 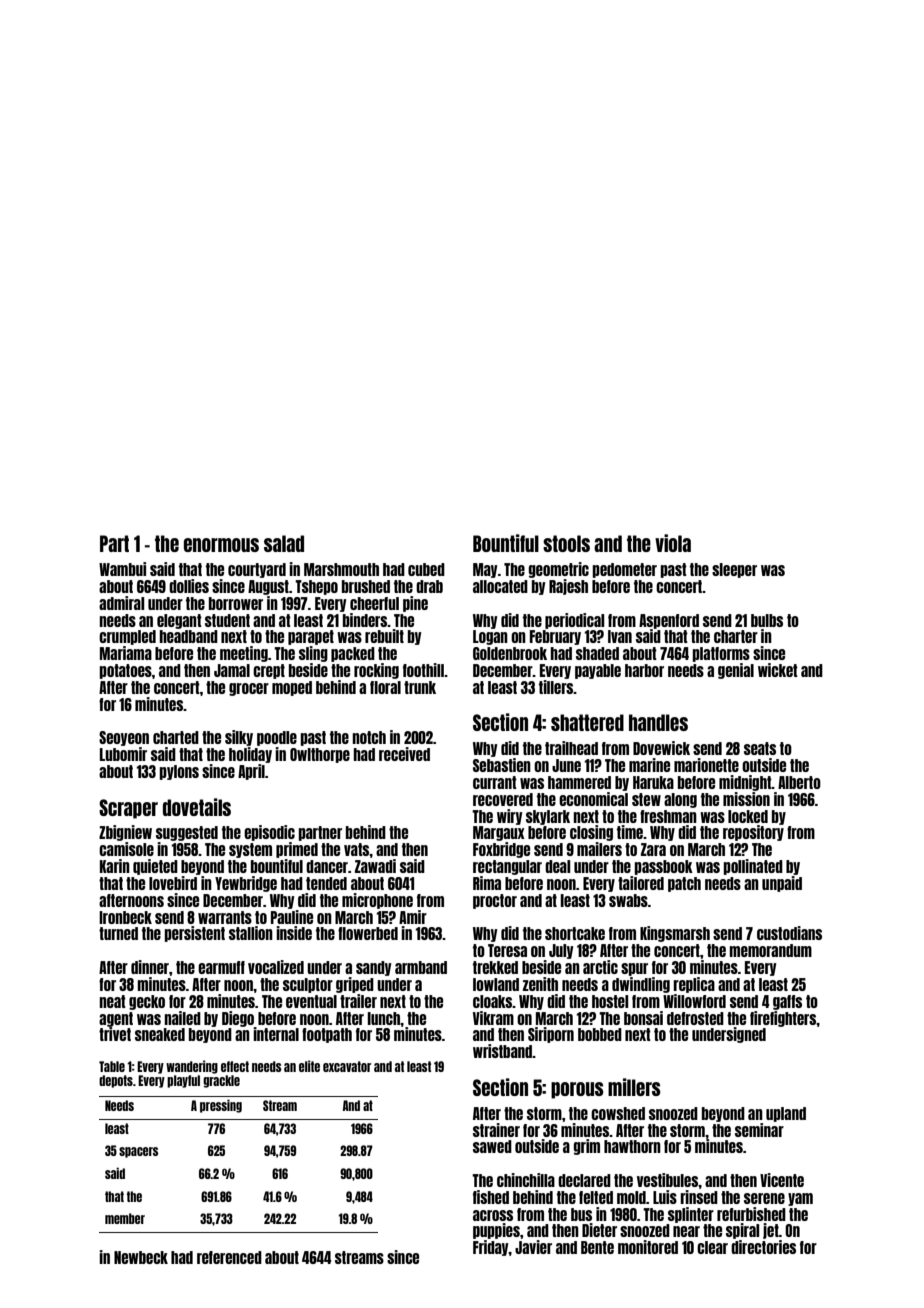 What do you see at coordinates (320, 755) in the screenshot?
I see `Owlthorpe` at bounding box center [320, 755].
